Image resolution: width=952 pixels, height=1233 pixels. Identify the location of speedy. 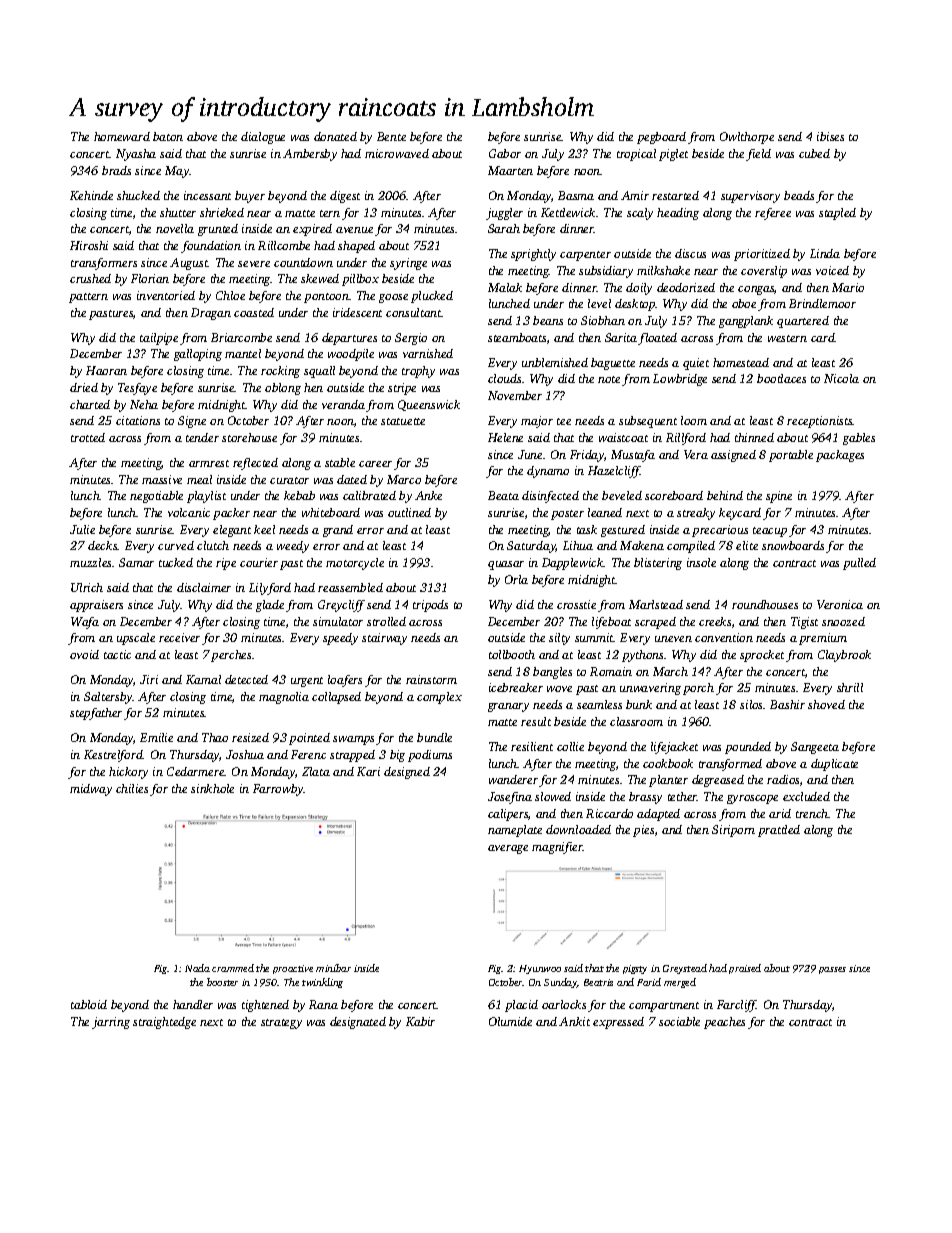
(340, 639).
